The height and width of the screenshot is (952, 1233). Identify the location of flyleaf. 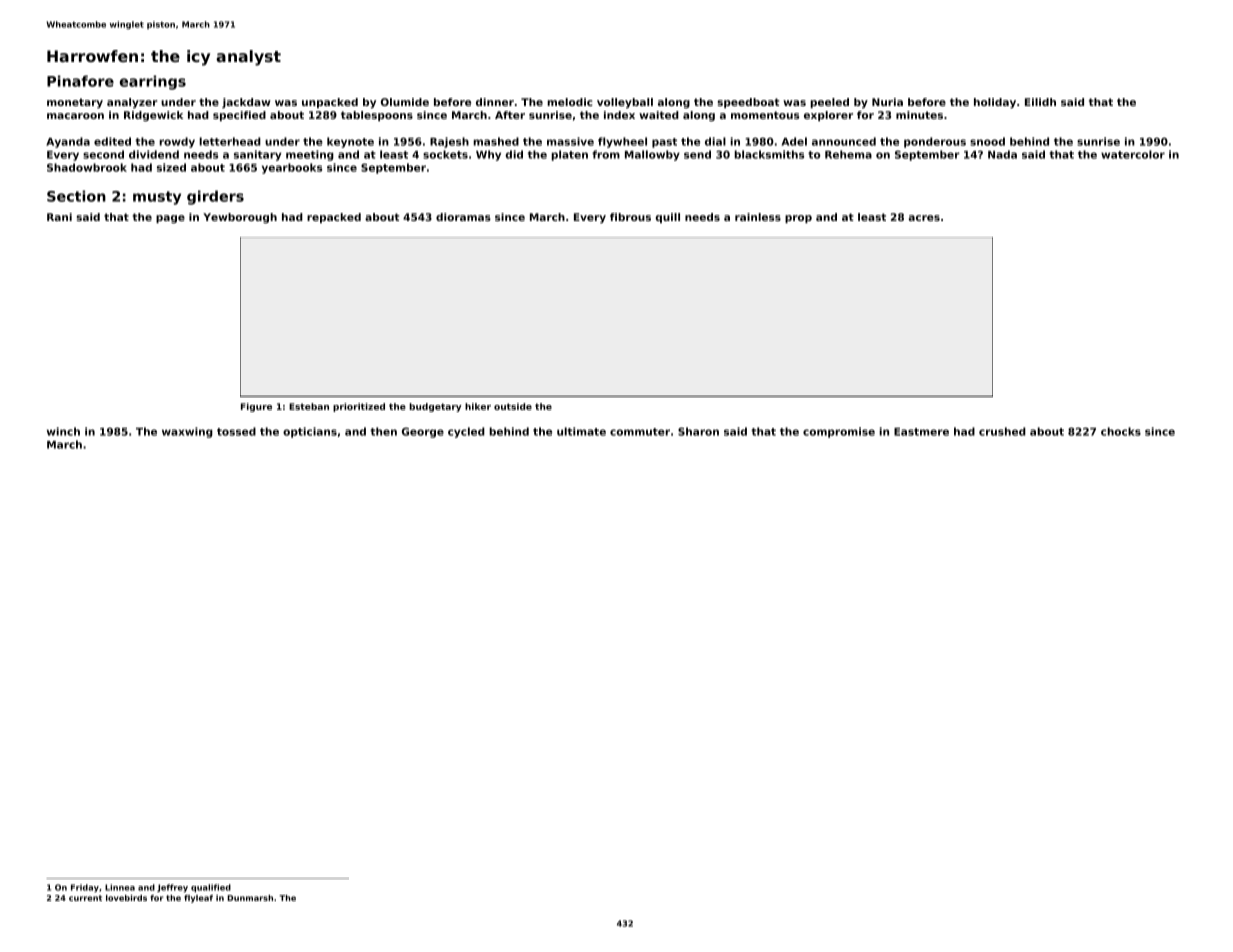
(198, 899).
